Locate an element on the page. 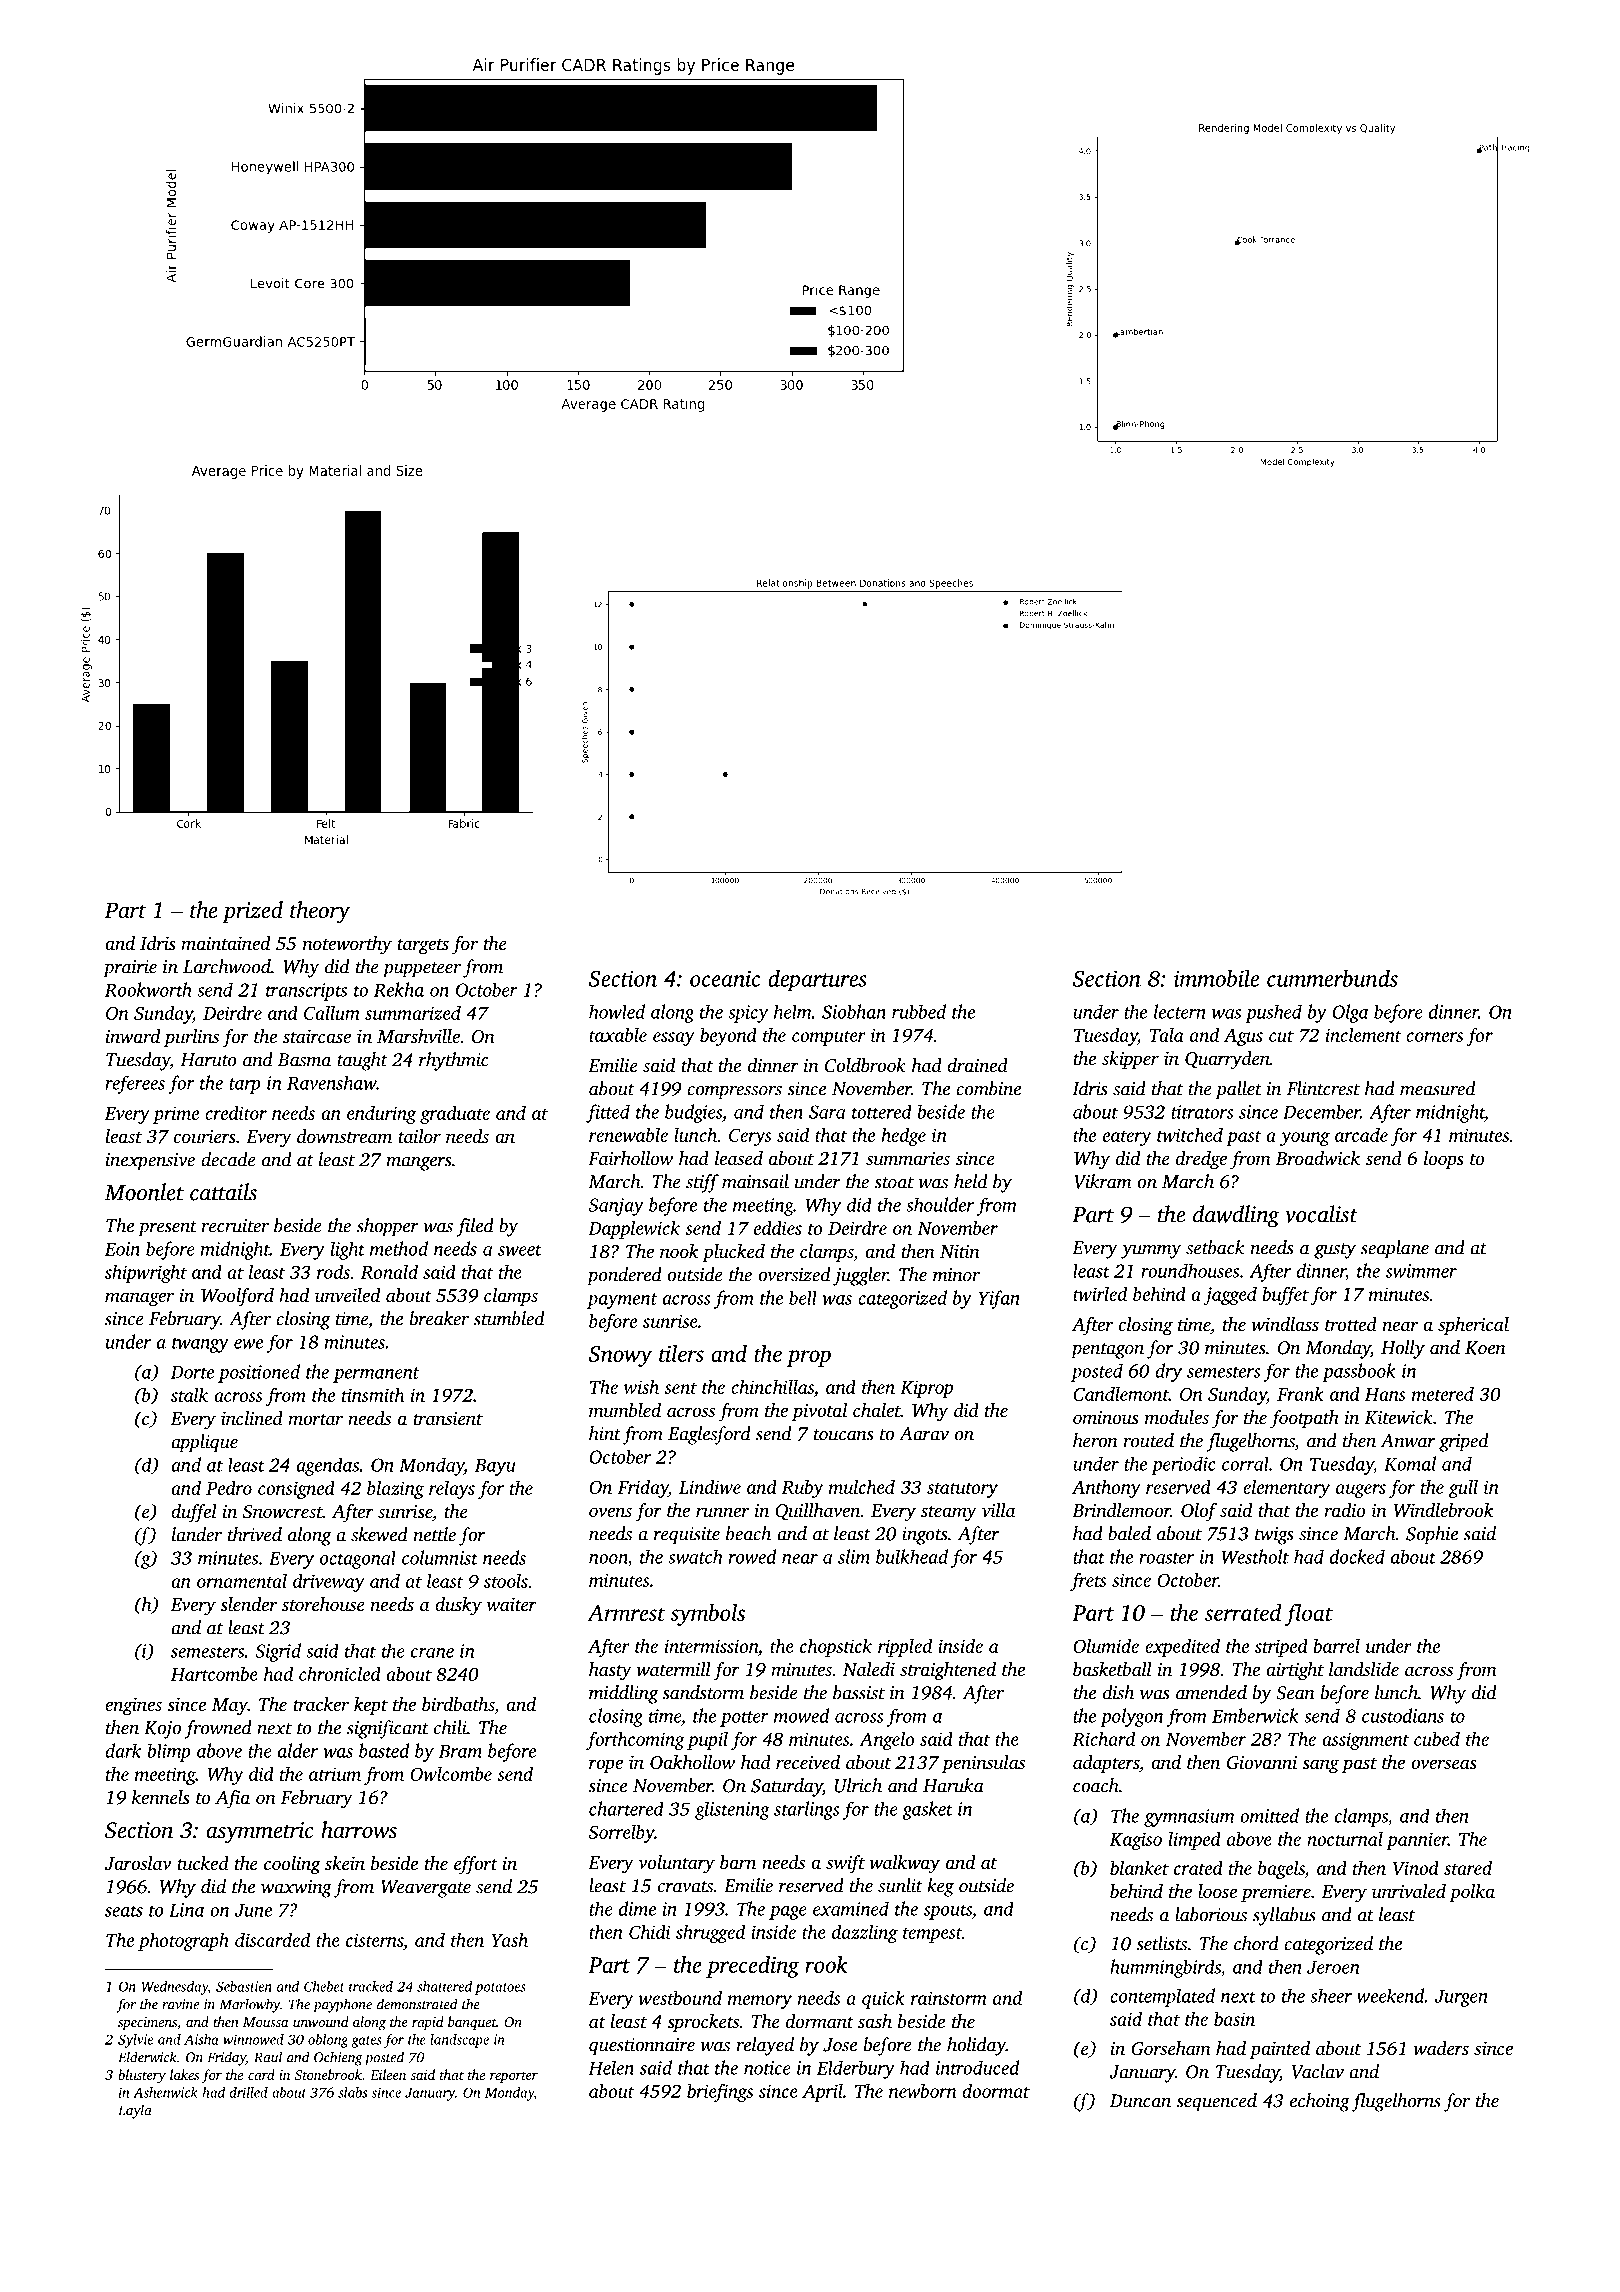 This image has width=1620, height=2292. Hartcombe is located at coordinates (214, 1674).
